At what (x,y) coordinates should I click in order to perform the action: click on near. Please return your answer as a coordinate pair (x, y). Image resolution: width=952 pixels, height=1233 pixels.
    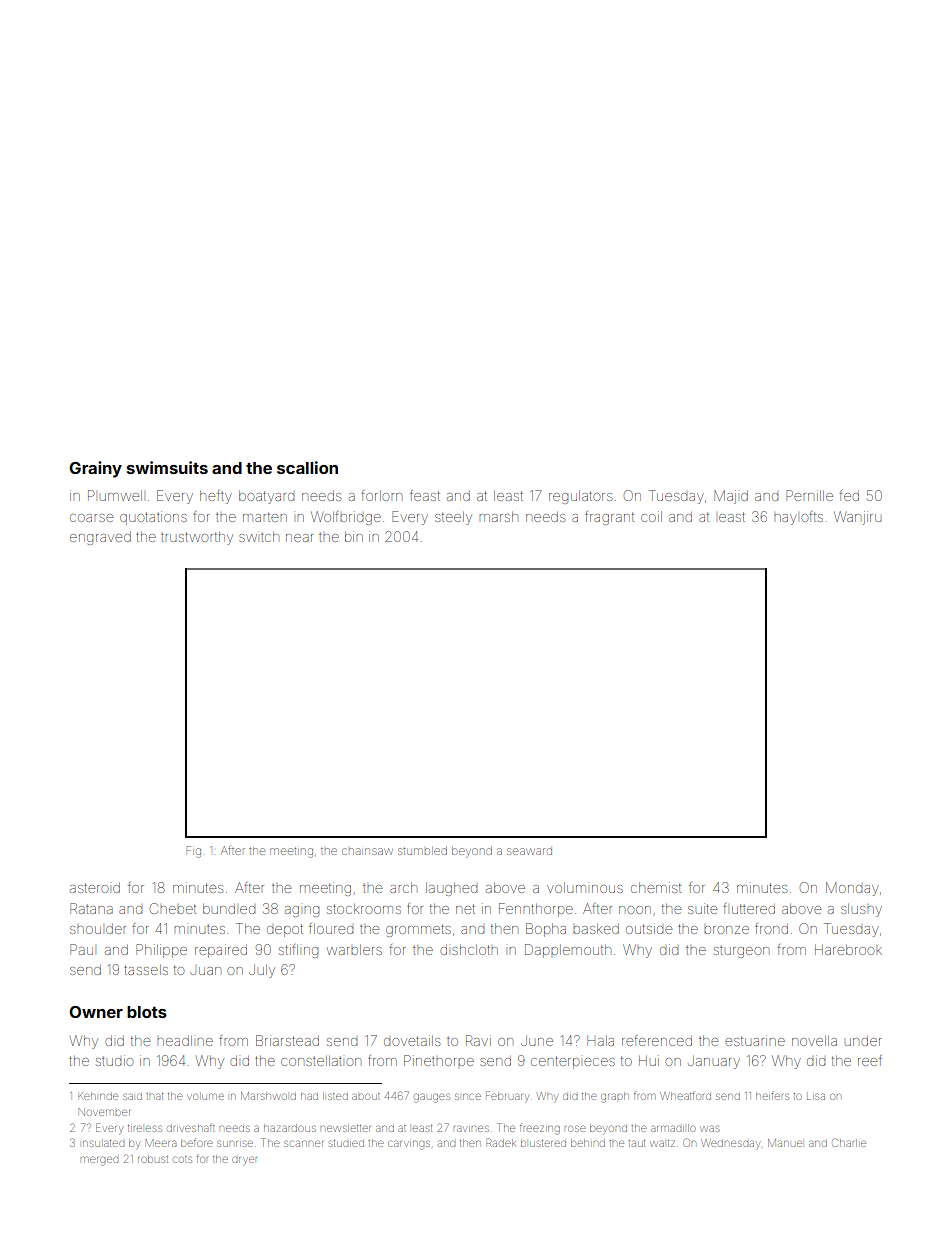
    Looking at the image, I should click on (299, 538).
